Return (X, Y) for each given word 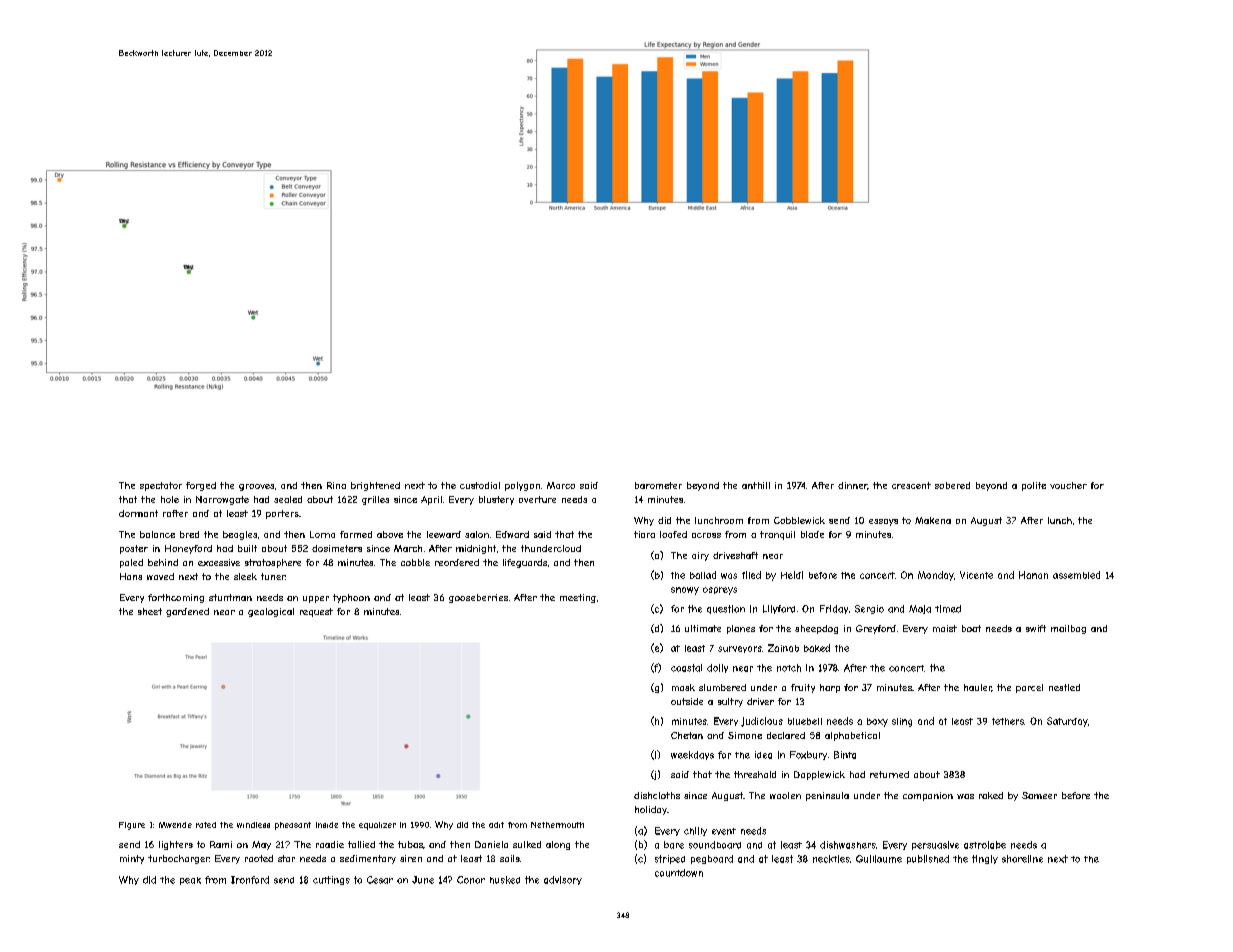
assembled (1076, 575)
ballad (703, 575)
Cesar (380, 880)
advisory (563, 880)
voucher (1068, 485)
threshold (755, 774)
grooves (256, 487)
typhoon (351, 598)
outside (687, 701)
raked (991, 795)
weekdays (692, 755)
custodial (480, 485)
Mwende (175, 825)
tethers (1008, 721)
